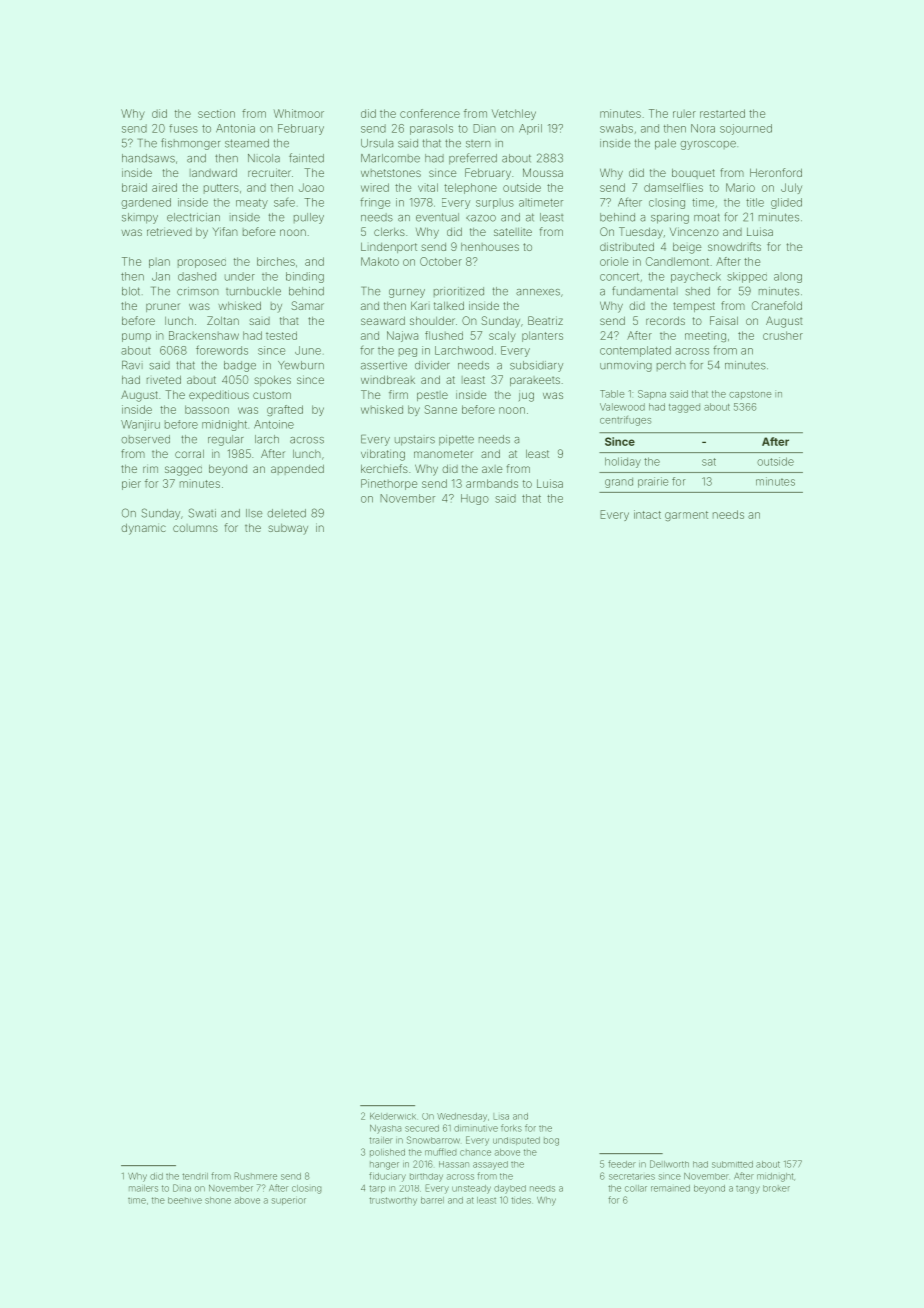 The width and height of the document is (924, 1308). Describe the element at coordinates (134, 187) in the document. I see `braid` at that location.
